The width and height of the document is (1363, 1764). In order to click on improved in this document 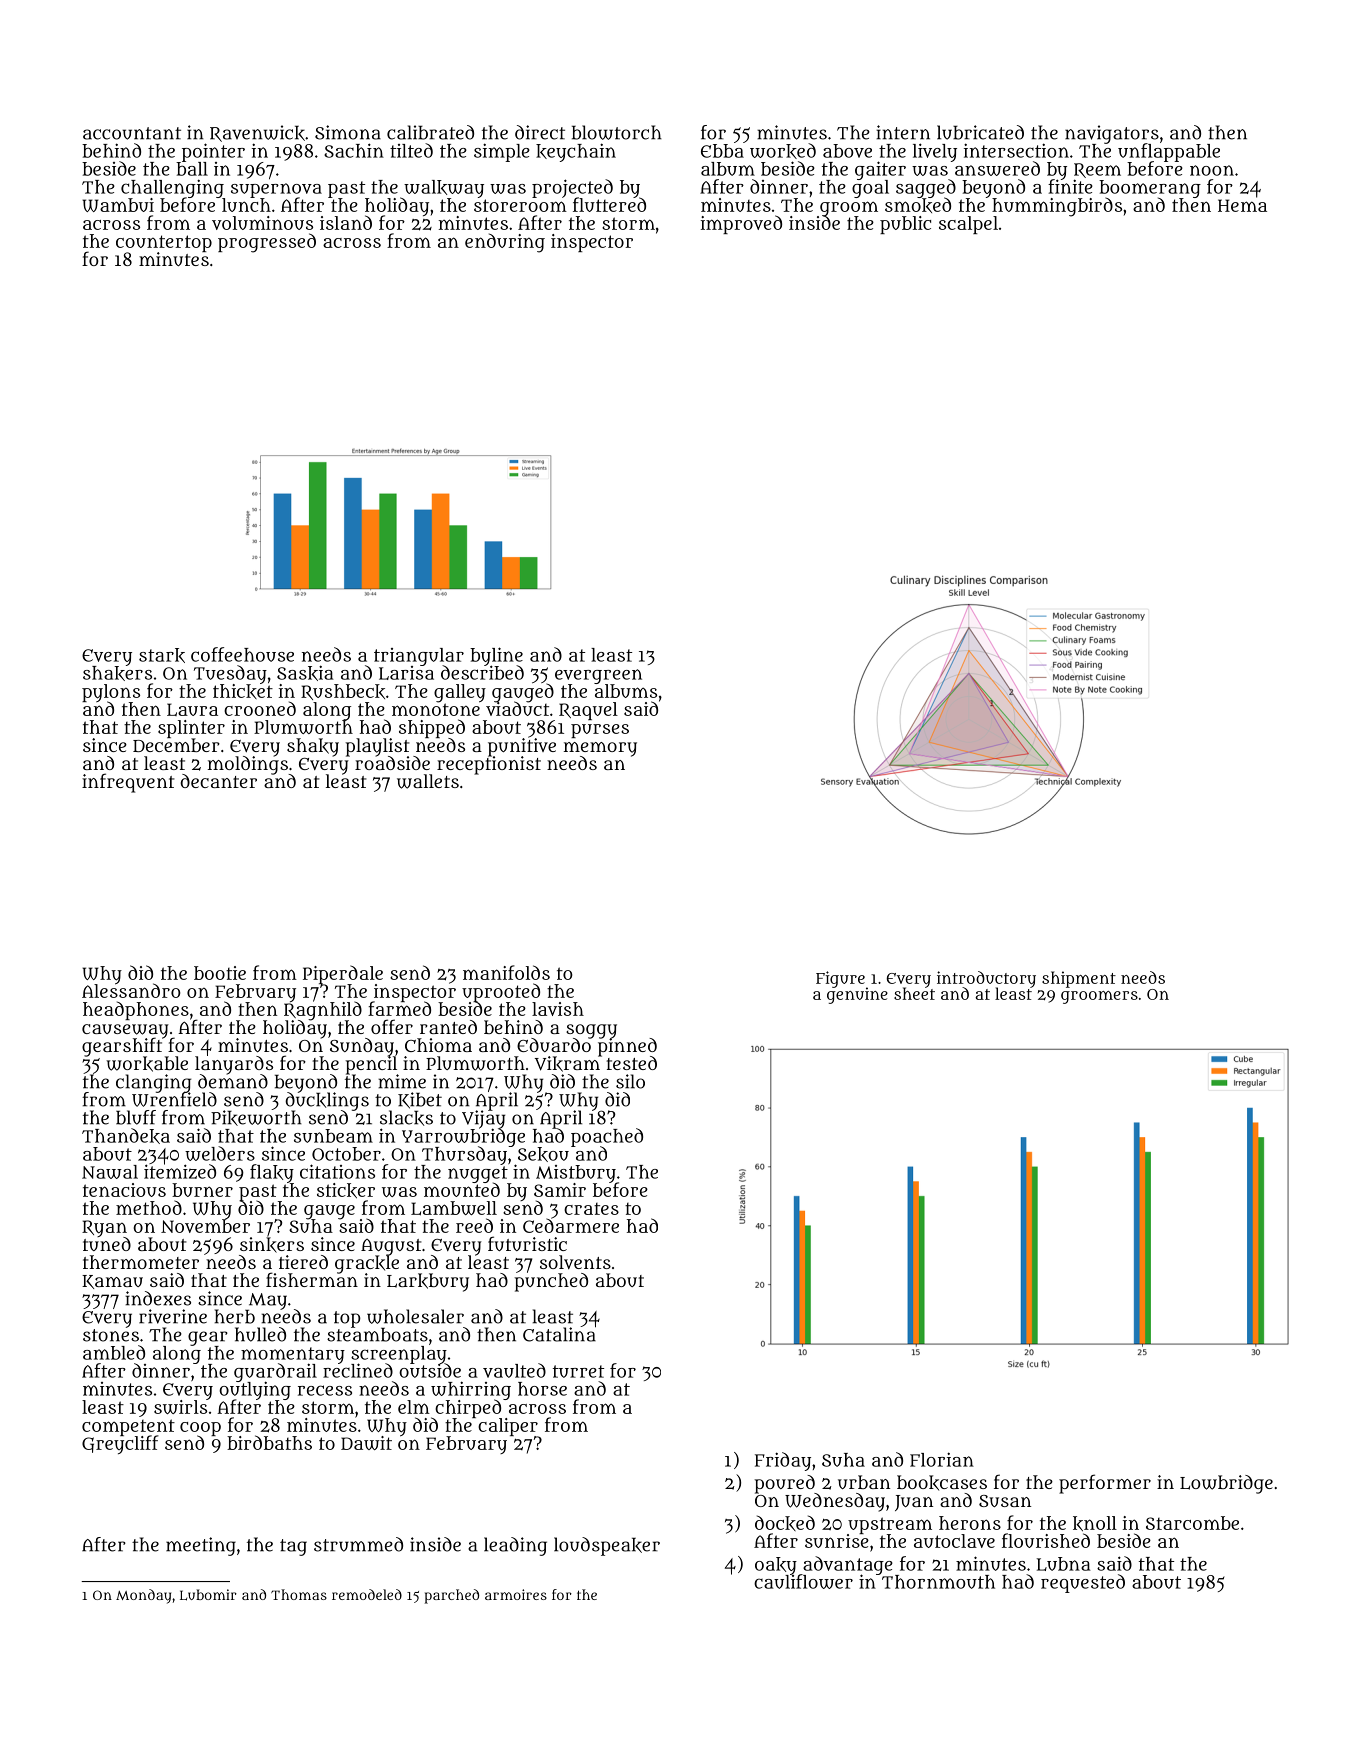, I will do `click(741, 224)`.
